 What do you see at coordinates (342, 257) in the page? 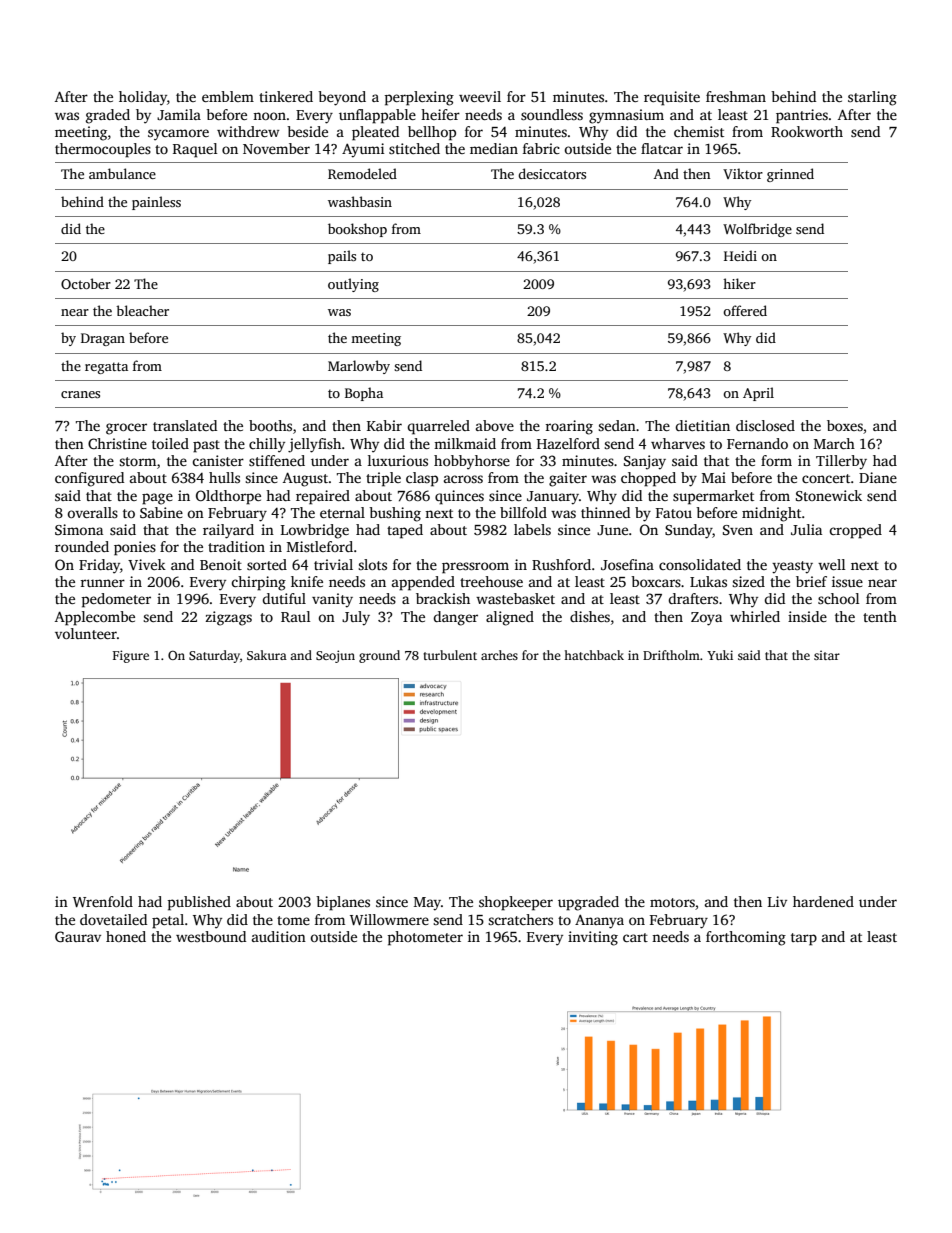
I see `pails` at bounding box center [342, 257].
